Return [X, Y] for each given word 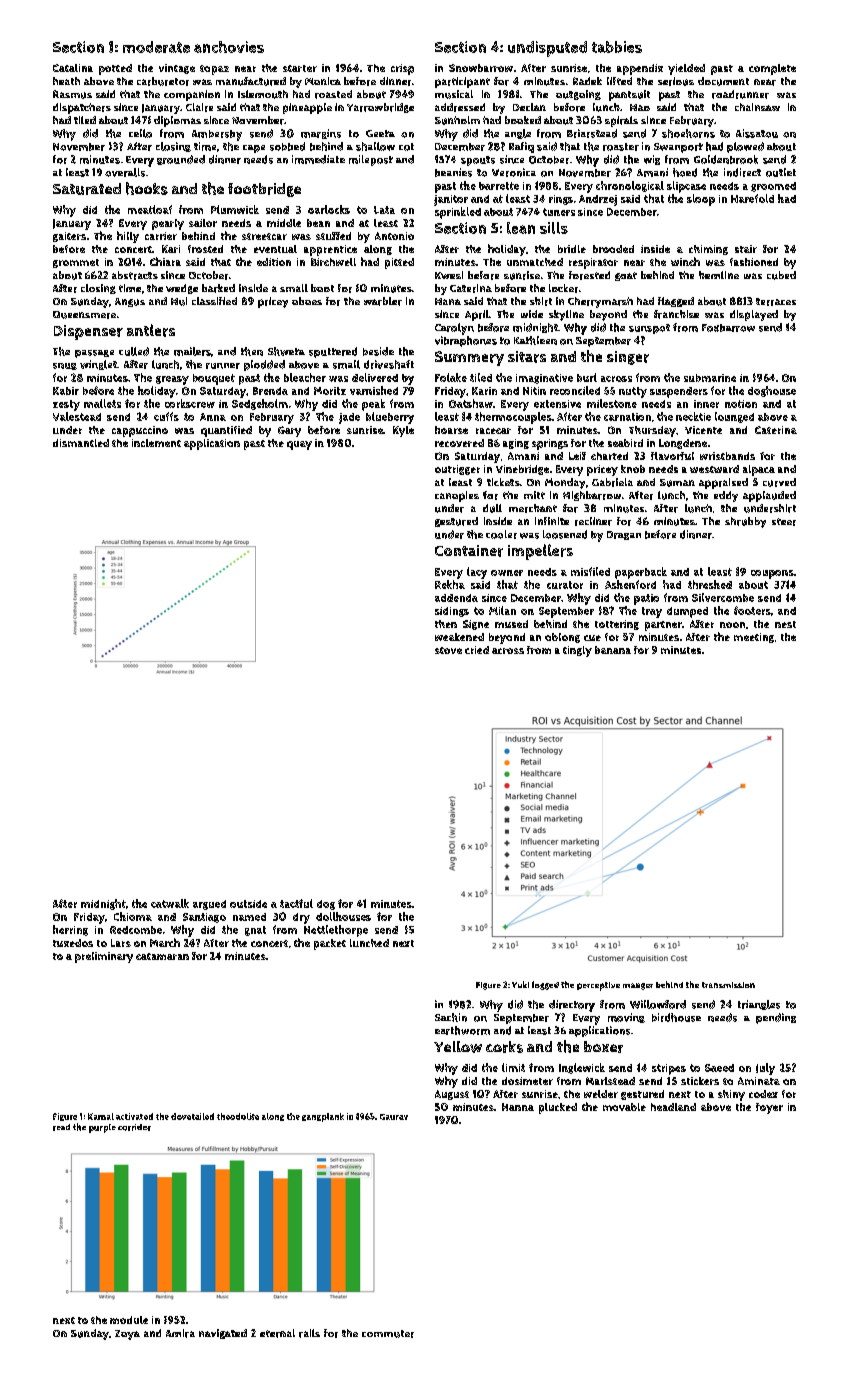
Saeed [719, 1068]
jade [349, 418]
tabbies [617, 47]
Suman [677, 483]
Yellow [458, 1047]
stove [448, 650]
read [61, 1127]
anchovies [229, 47]
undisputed [547, 49]
